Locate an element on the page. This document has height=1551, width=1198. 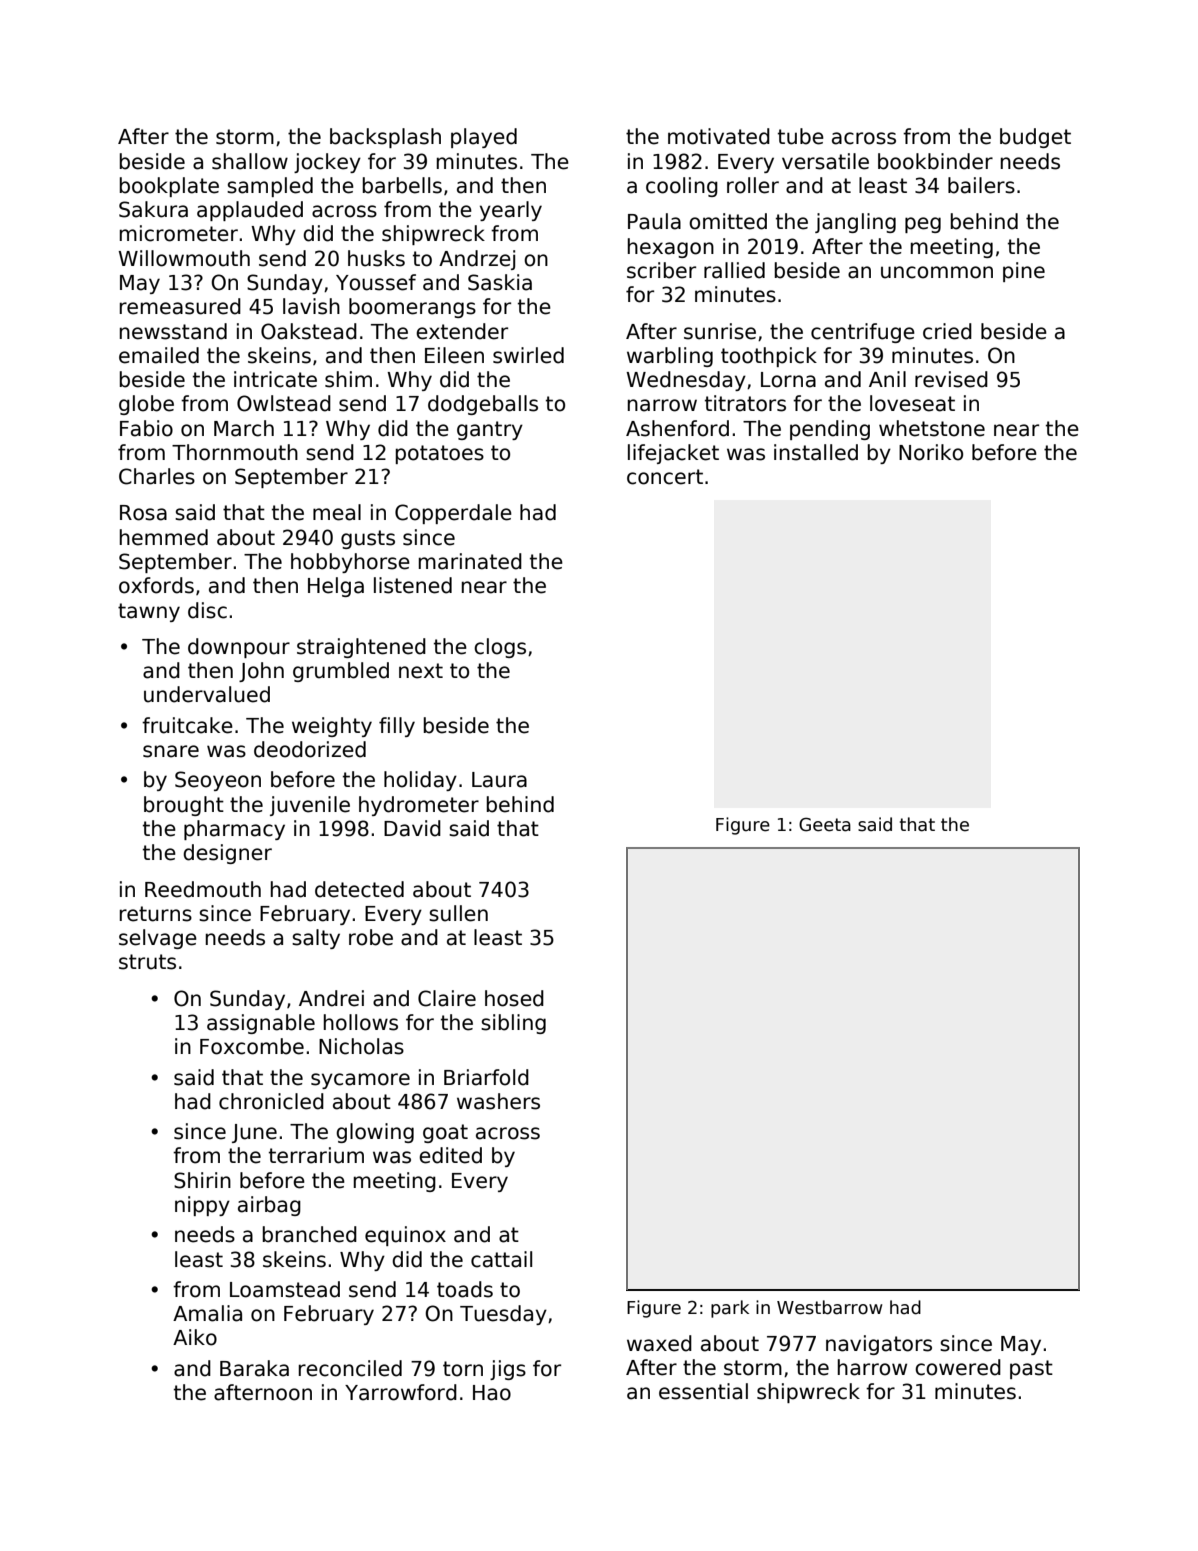
Baraka is located at coordinates (254, 1368).
